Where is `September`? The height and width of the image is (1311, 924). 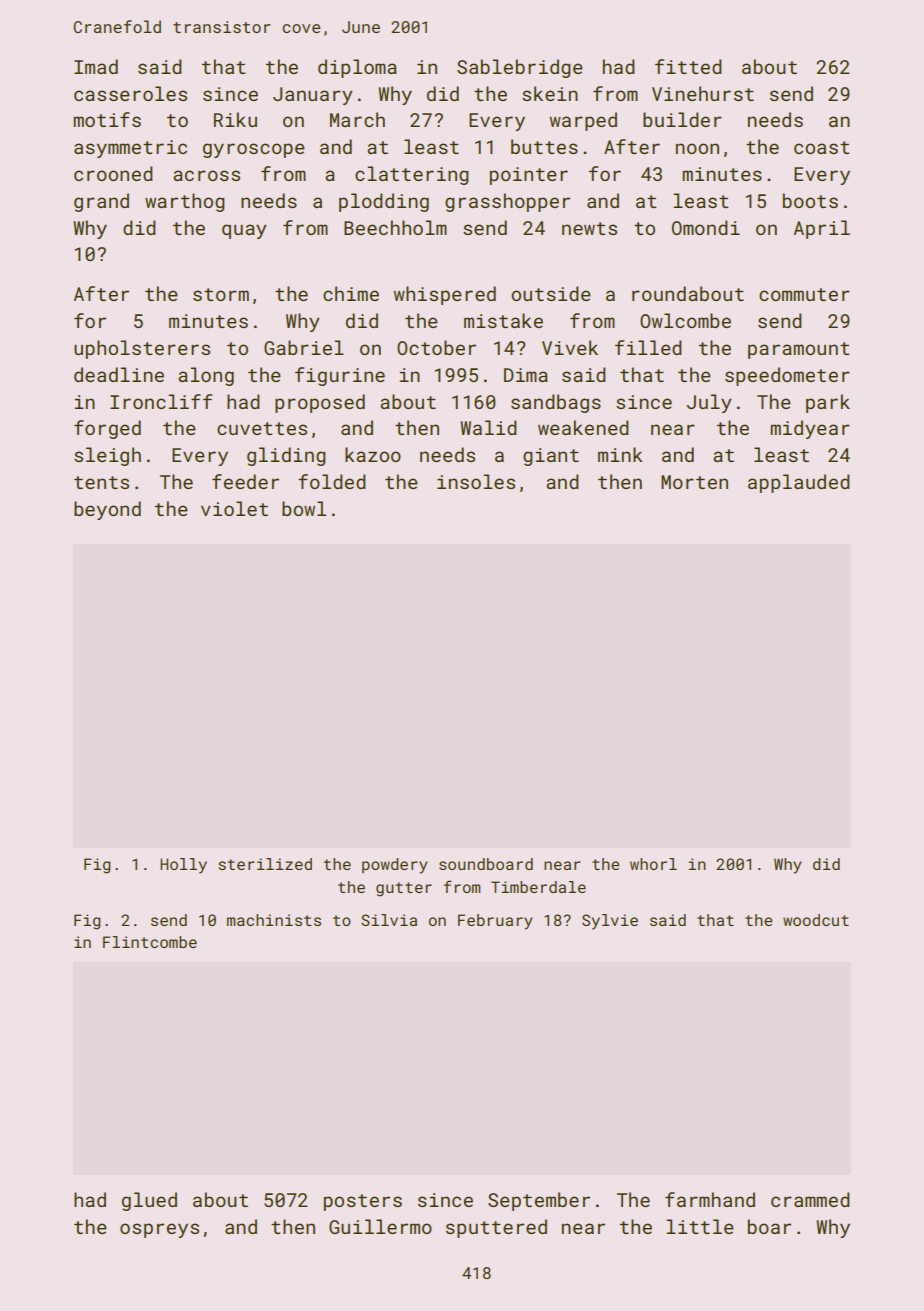 September is located at coordinates (539, 1201).
